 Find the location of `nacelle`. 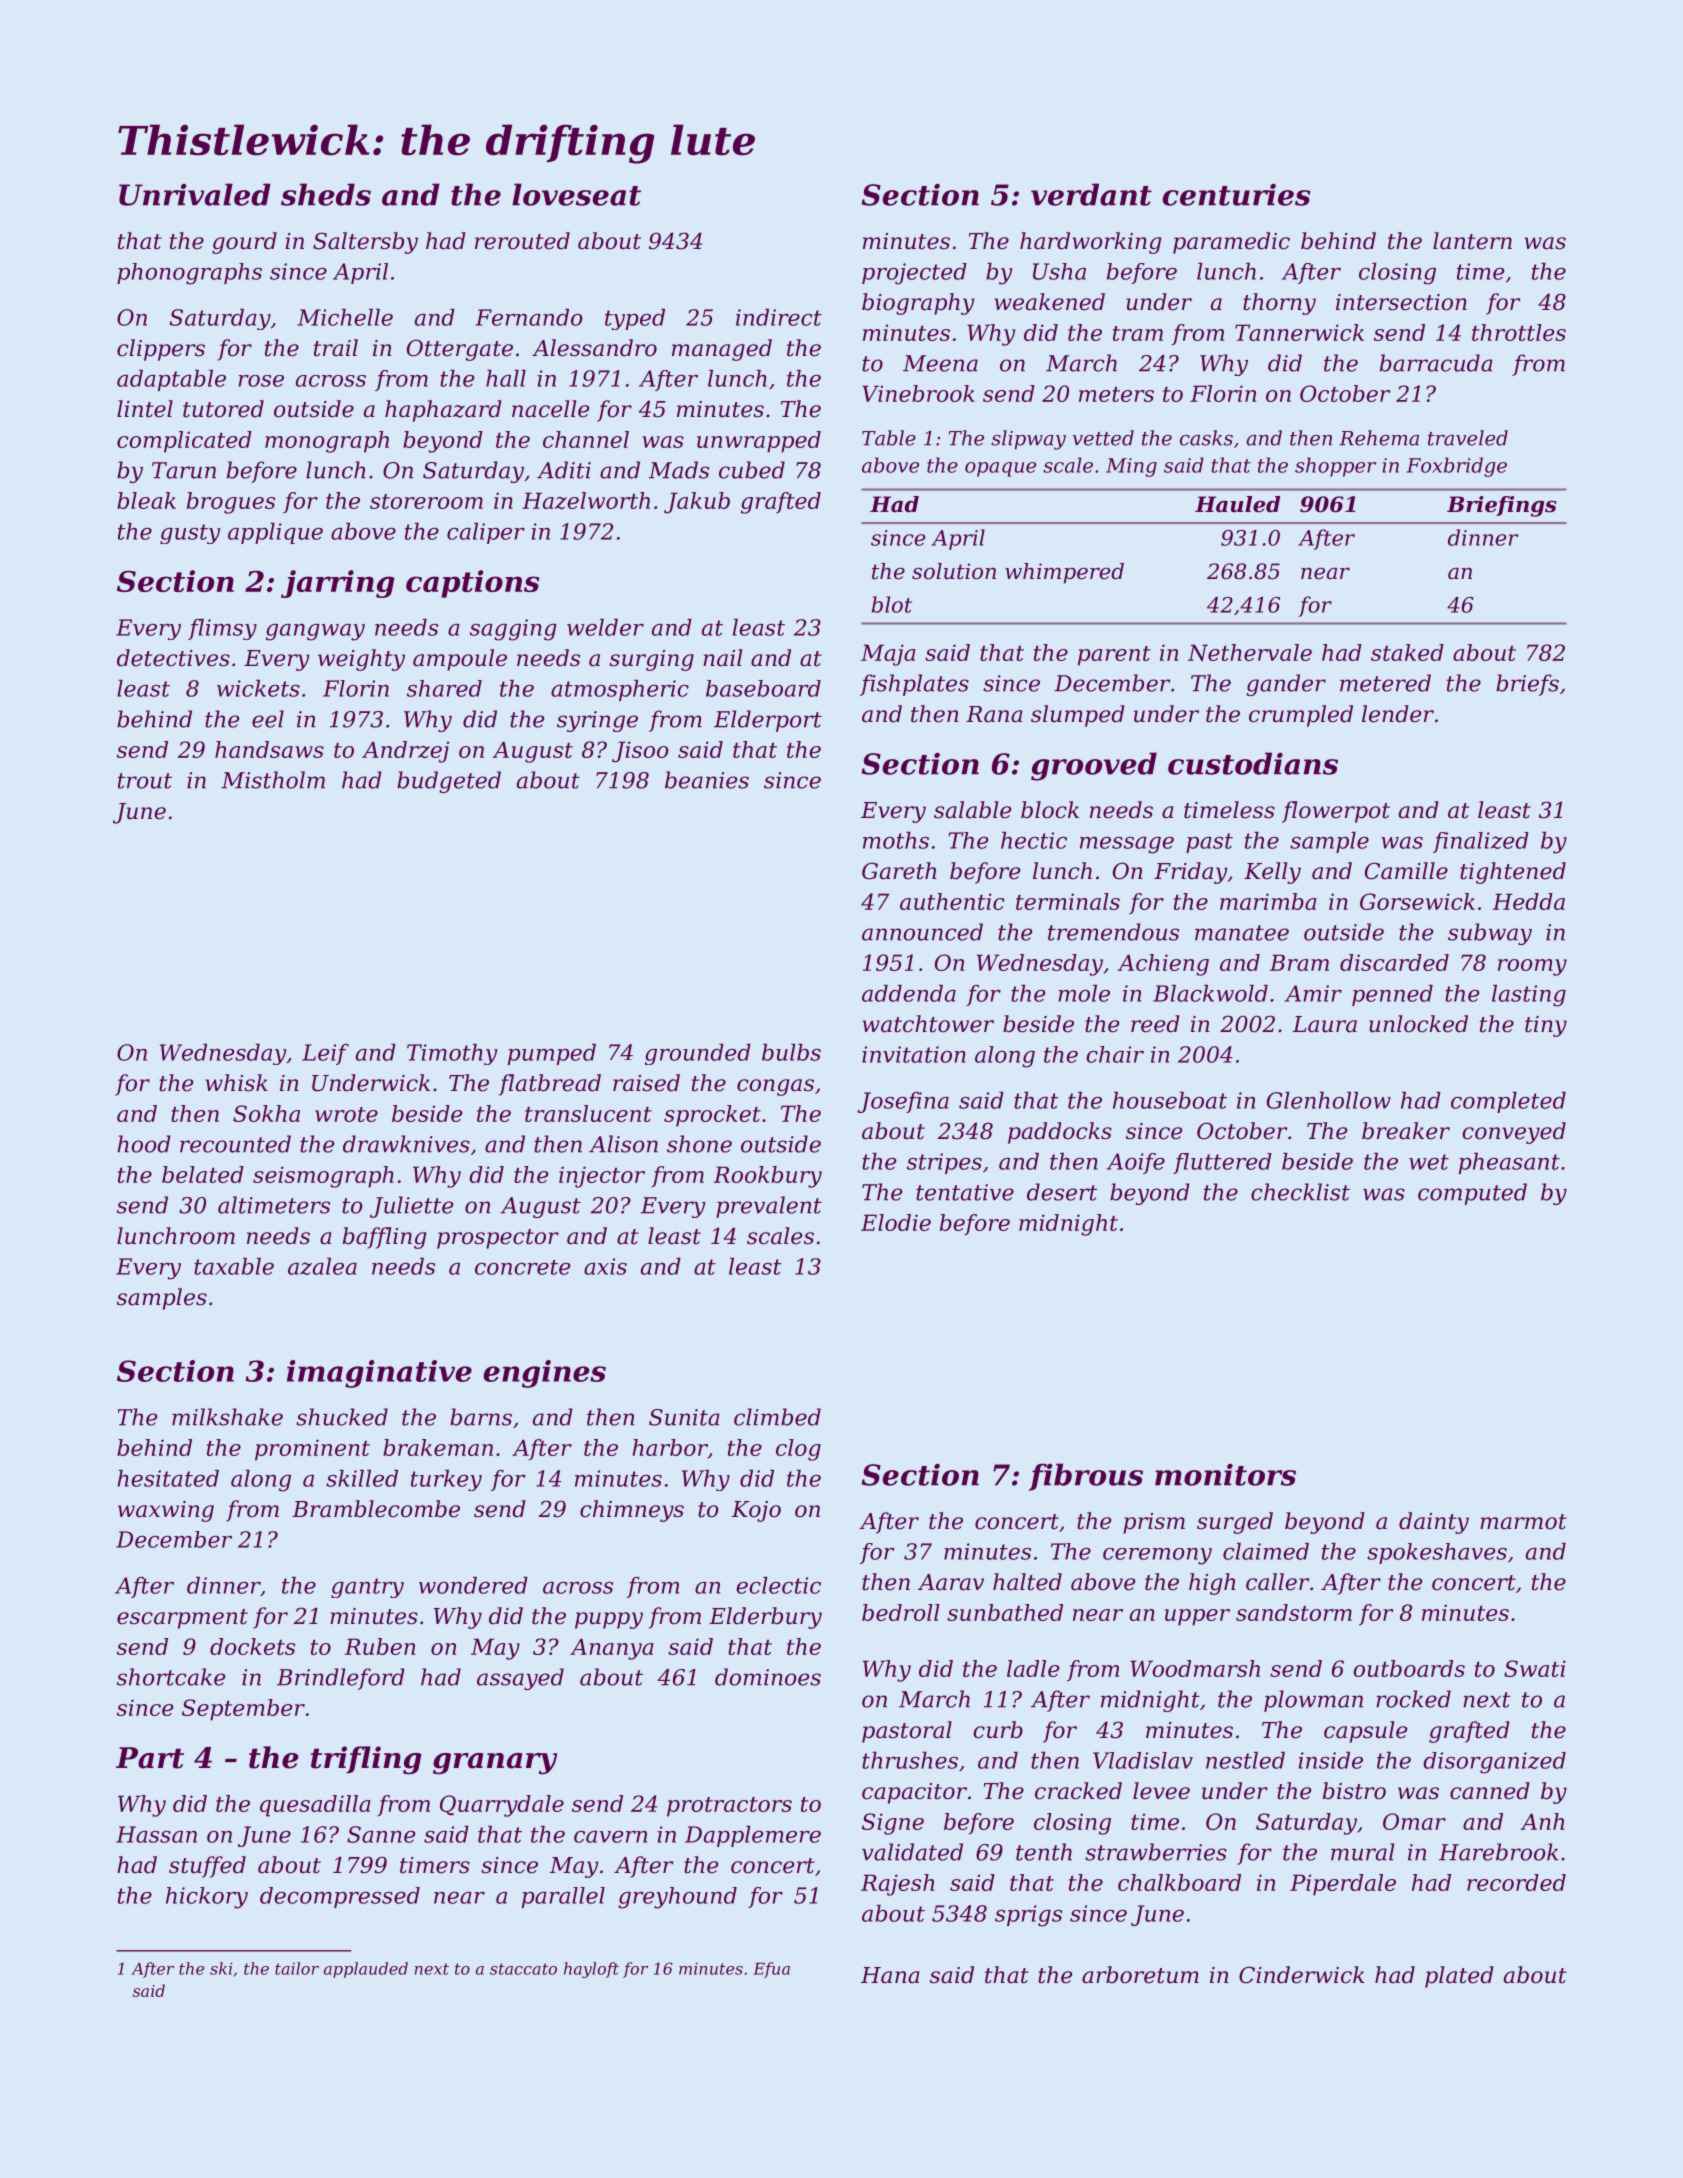

nacelle is located at coordinates (550, 409).
